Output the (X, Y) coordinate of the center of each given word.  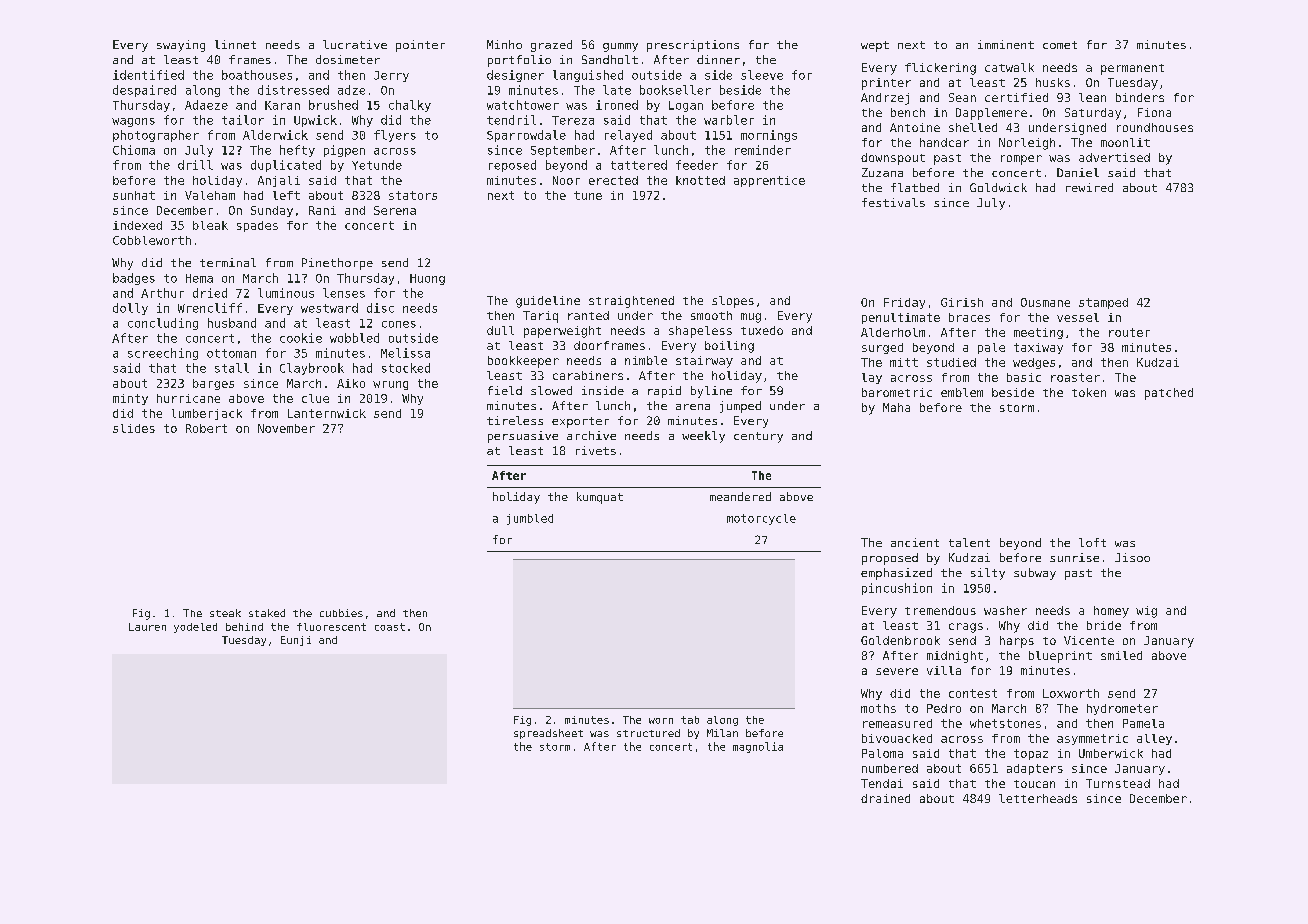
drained (885, 798)
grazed (551, 46)
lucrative (355, 44)
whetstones (1005, 723)
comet (1060, 45)
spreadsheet (548, 734)
